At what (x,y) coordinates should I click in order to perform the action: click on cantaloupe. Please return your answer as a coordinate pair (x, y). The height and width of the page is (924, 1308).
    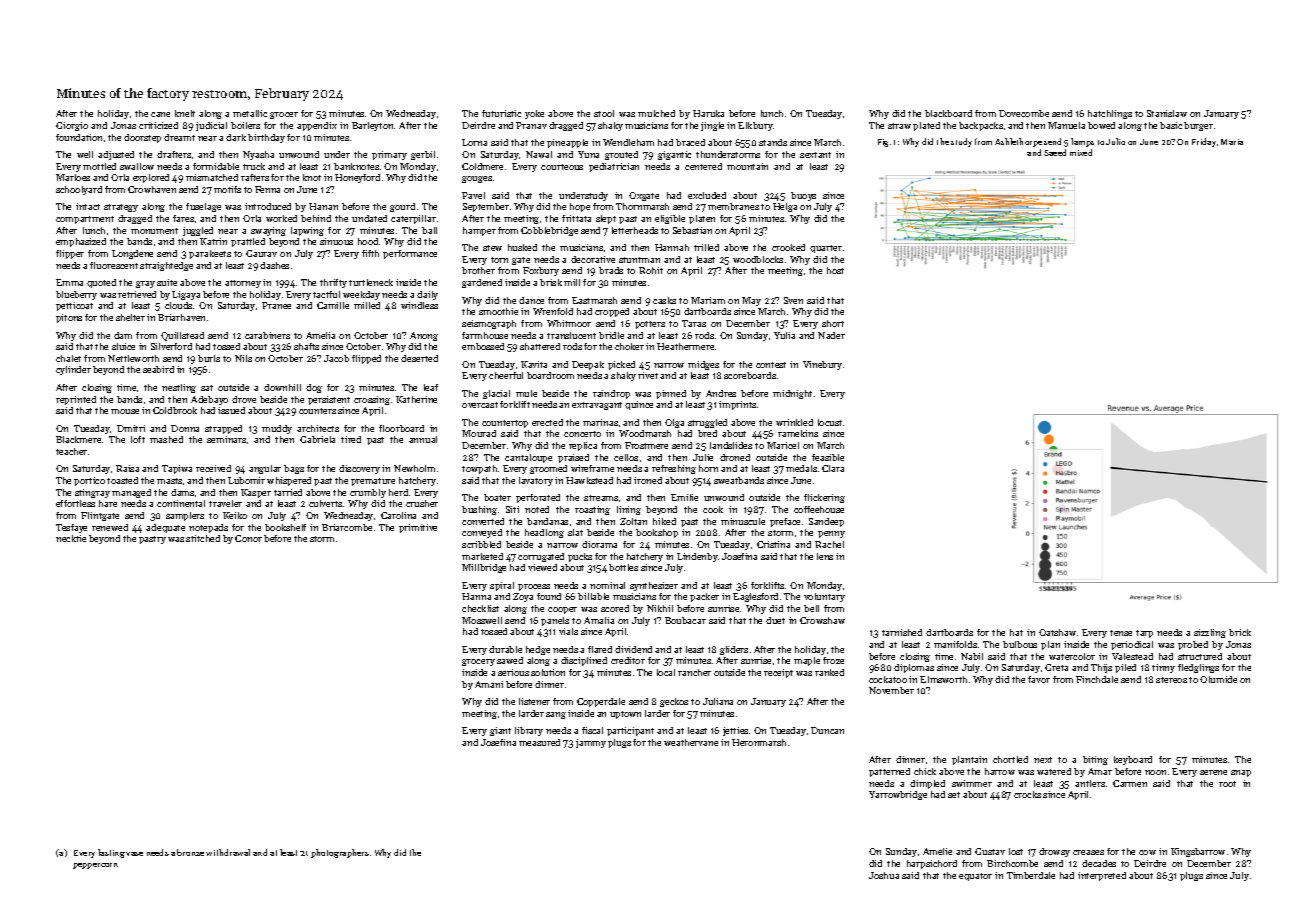
    Looking at the image, I should click on (528, 458).
